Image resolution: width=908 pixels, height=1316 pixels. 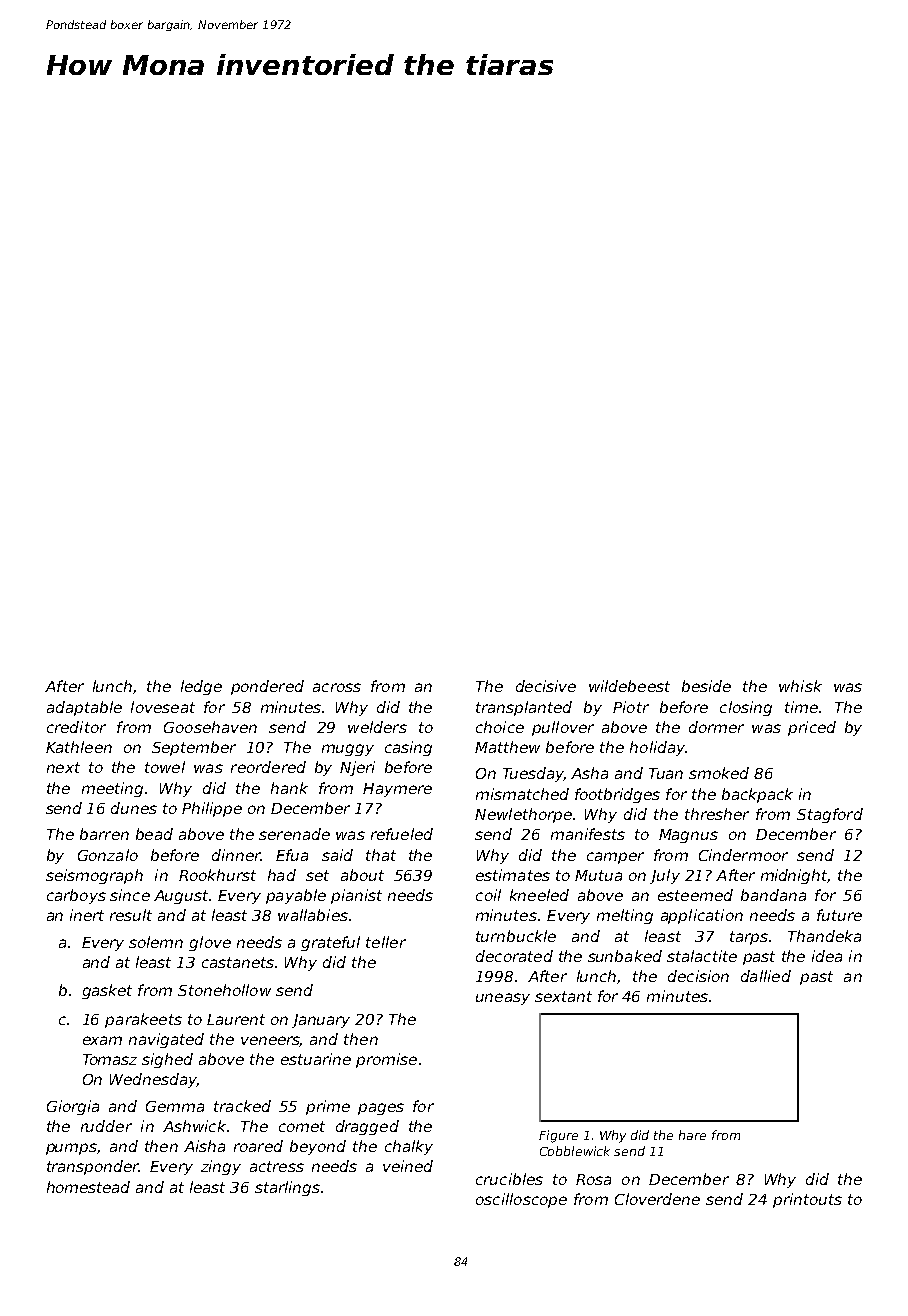 What do you see at coordinates (706, 686) in the page?
I see `beside` at bounding box center [706, 686].
